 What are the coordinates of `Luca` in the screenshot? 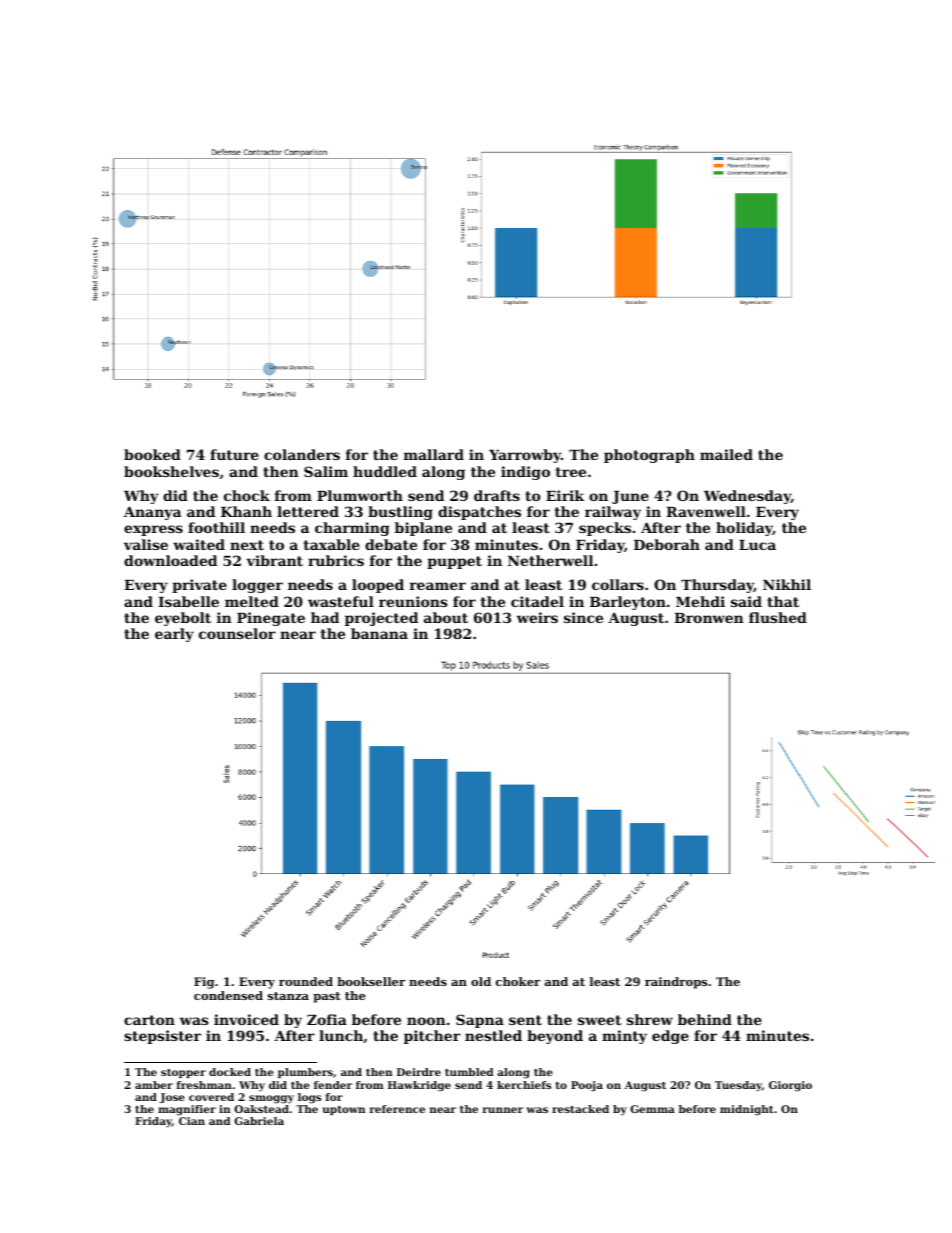 It's located at (757, 545).
